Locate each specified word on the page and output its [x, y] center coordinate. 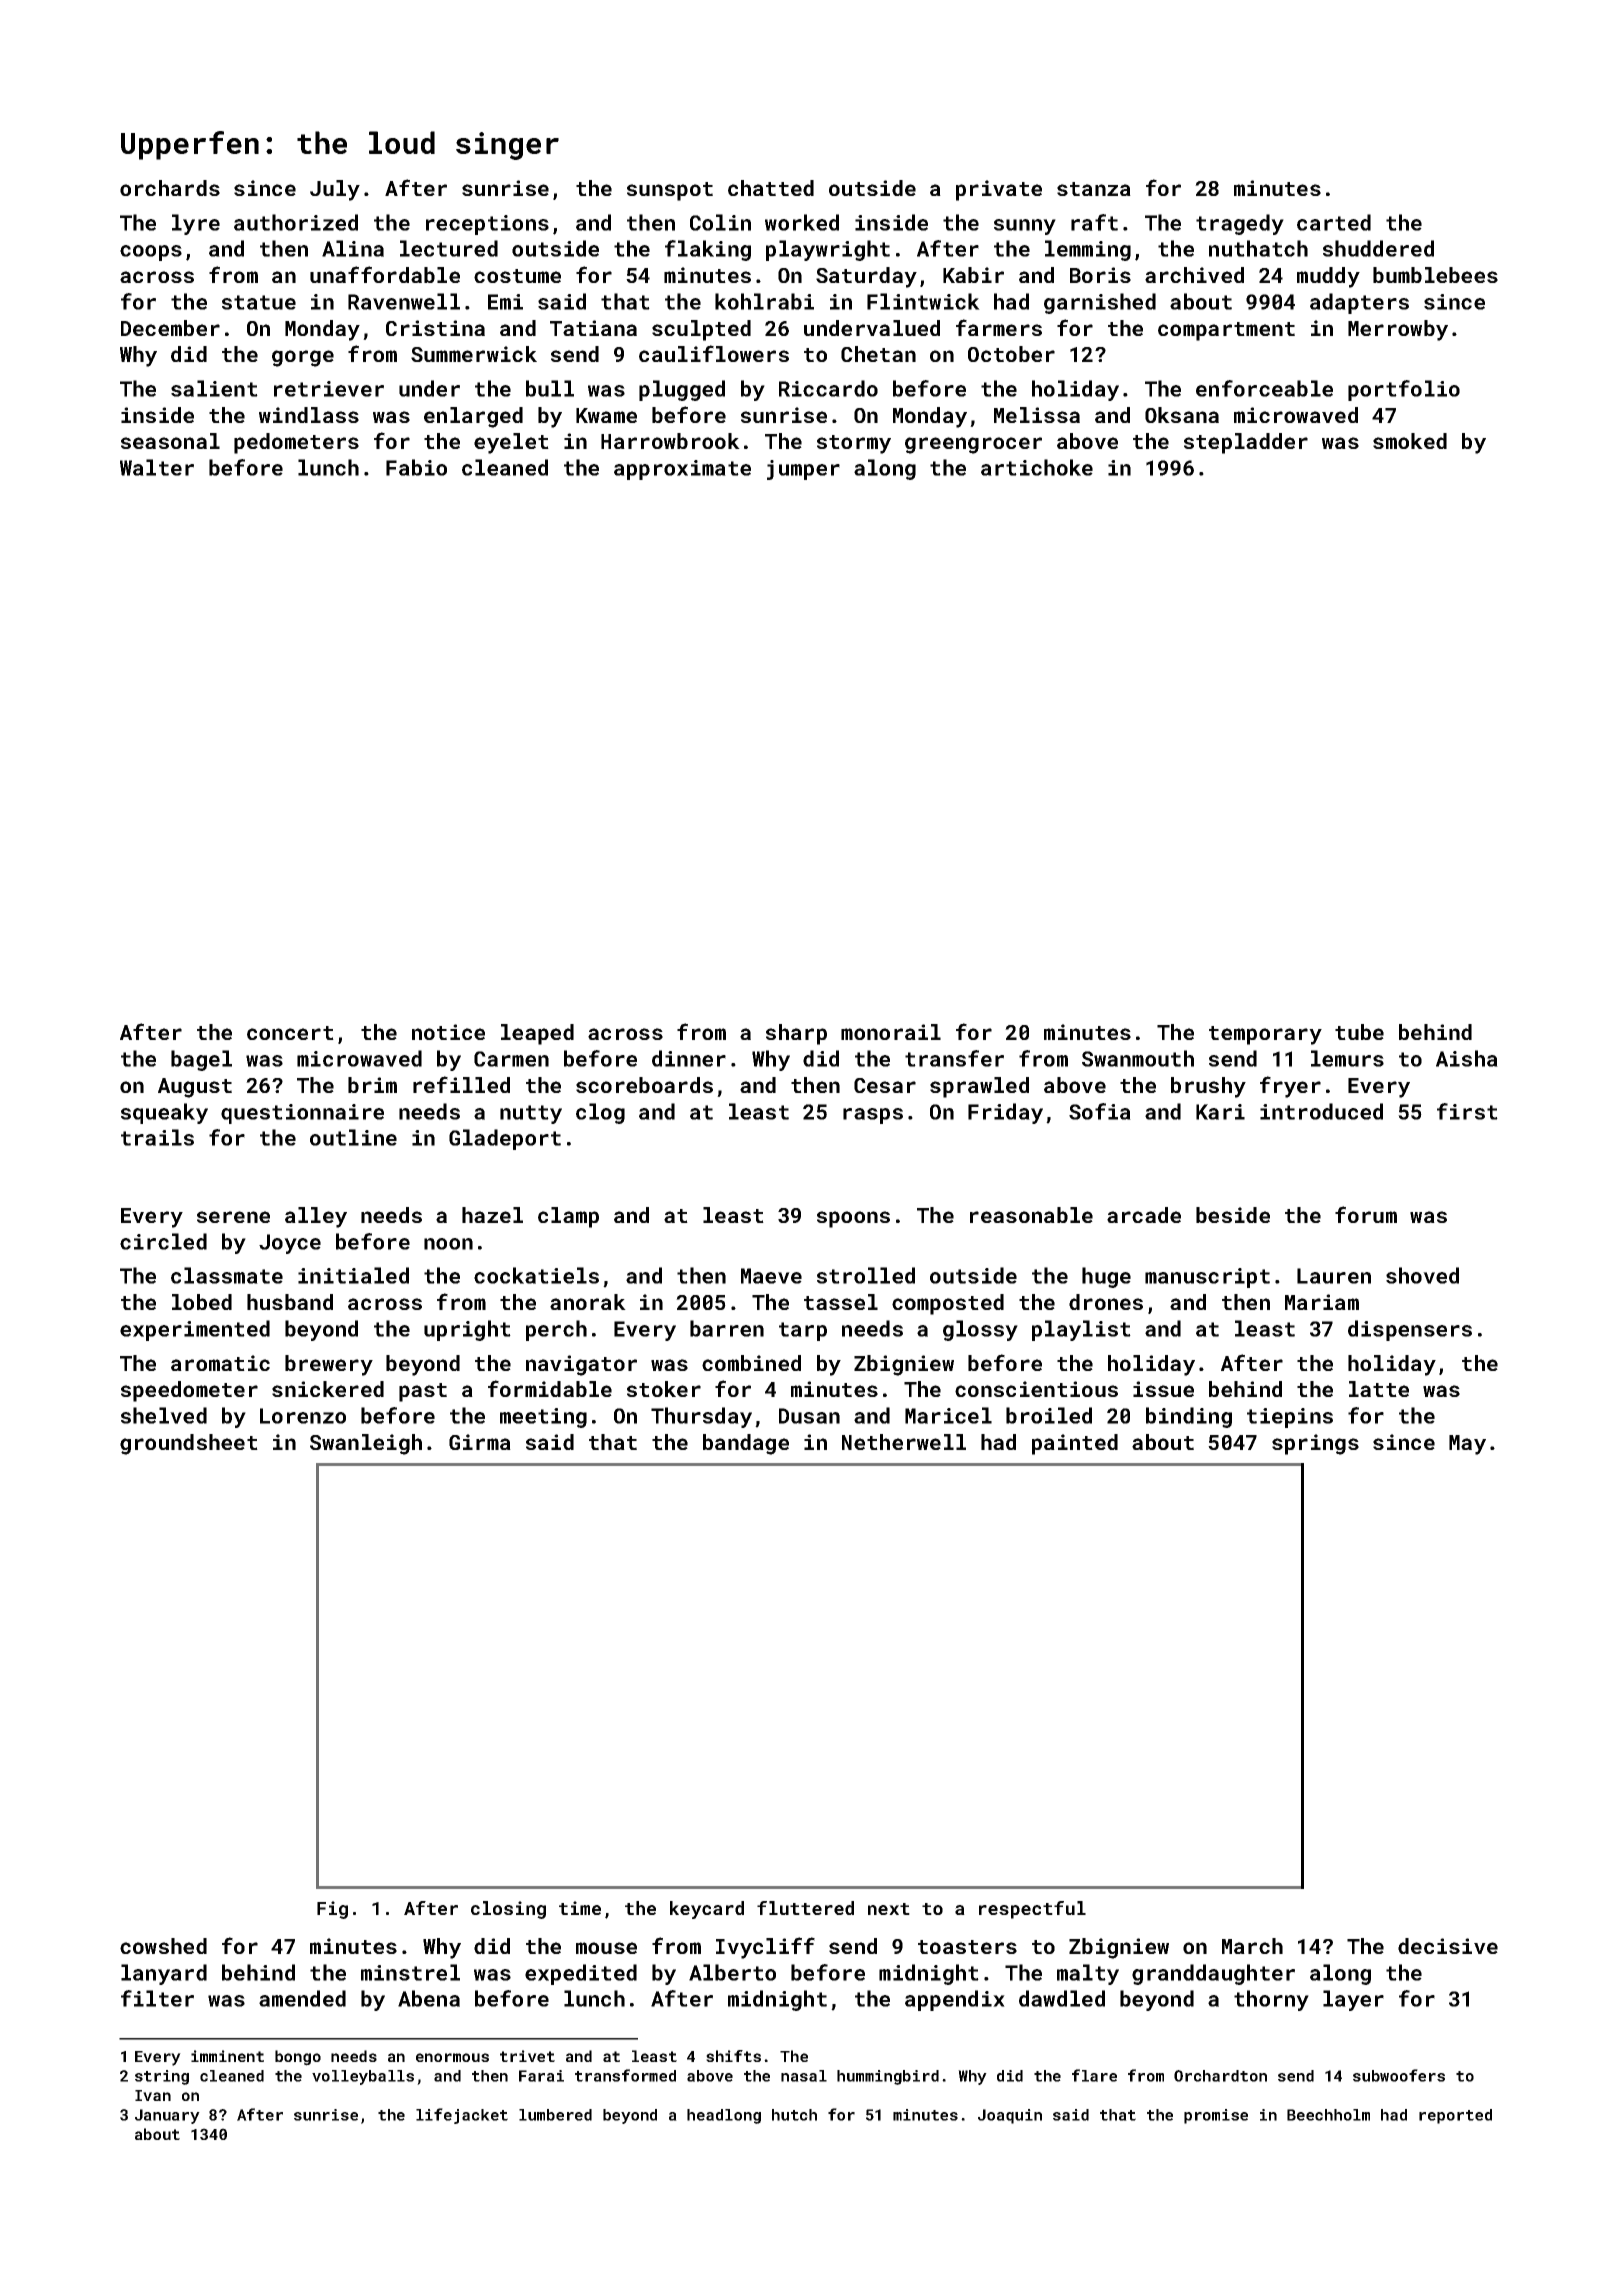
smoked [1410, 441]
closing [508, 1910]
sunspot [670, 191]
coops [151, 253]
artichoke [1037, 467]
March [1252, 1946]
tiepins [1290, 1418]
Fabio [416, 467]
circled [163, 1241]
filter [157, 1998]
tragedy [1240, 224]
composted [948, 1304]
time [580, 1908]
